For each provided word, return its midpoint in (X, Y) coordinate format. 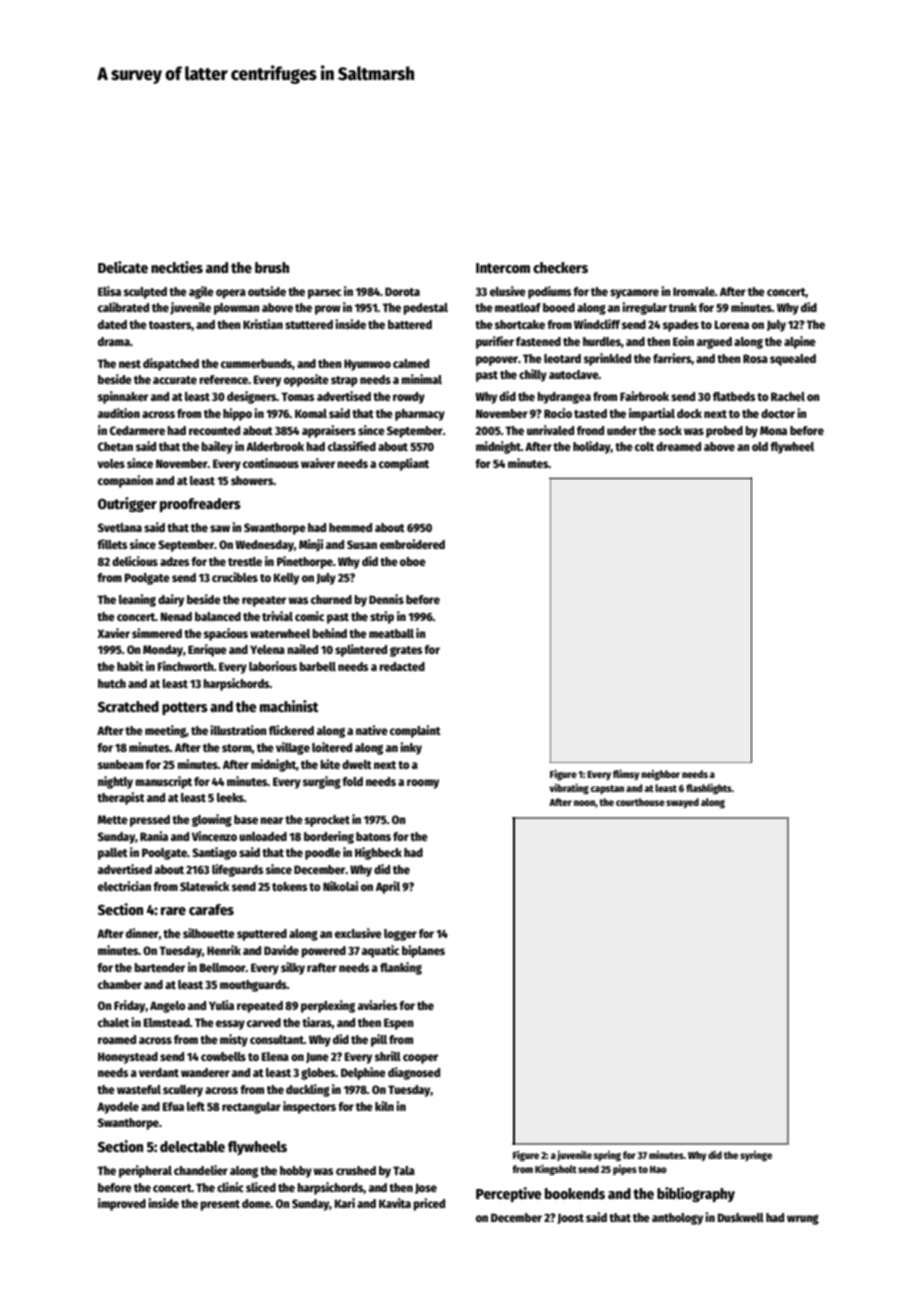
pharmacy (420, 415)
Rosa (755, 358)
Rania (154, 836)
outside (267, 291)
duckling (308, 1090)
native (372, 730)
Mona (773, 430)
